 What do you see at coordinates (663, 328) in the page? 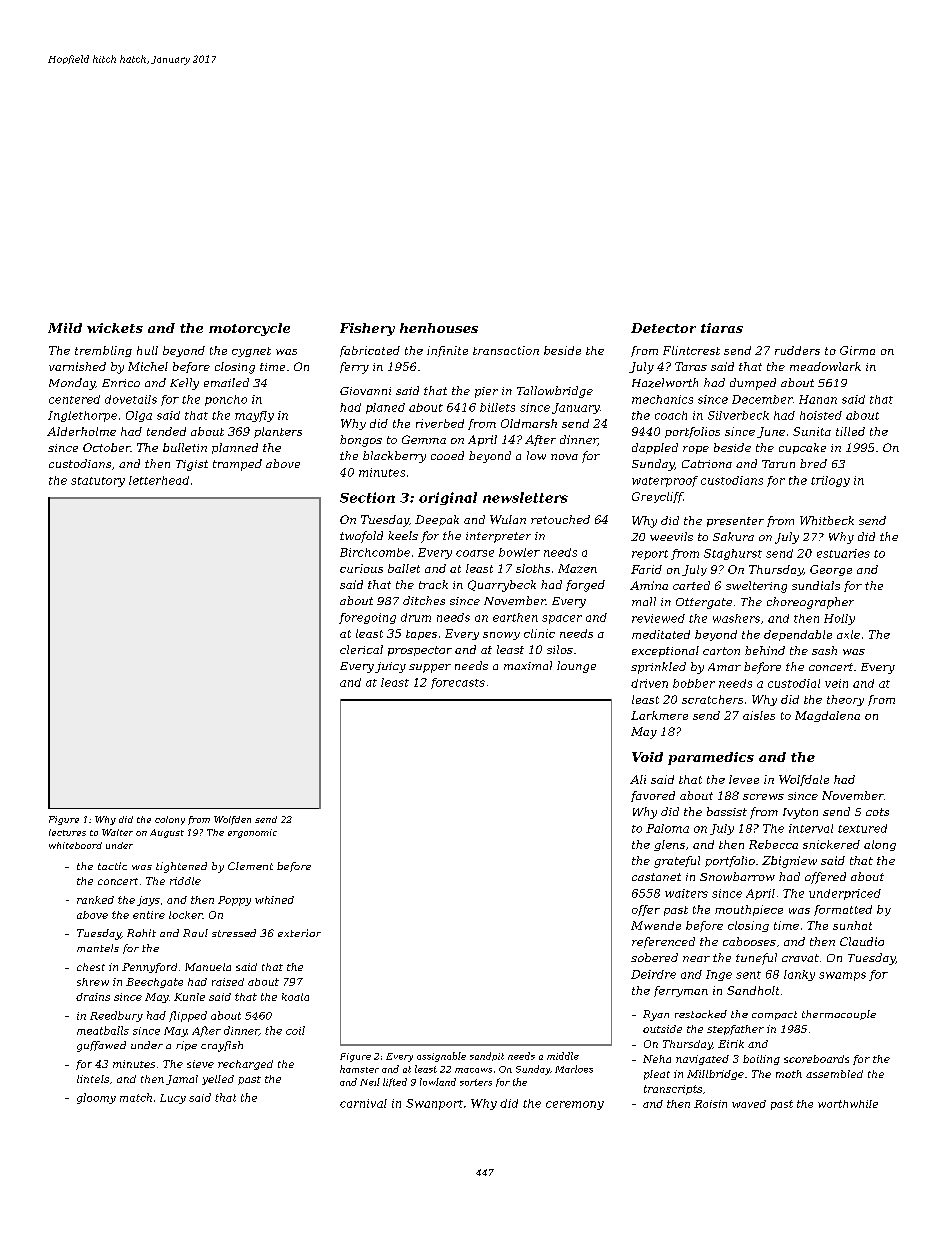
I see `Detector` at bounding box center [663, 328].
